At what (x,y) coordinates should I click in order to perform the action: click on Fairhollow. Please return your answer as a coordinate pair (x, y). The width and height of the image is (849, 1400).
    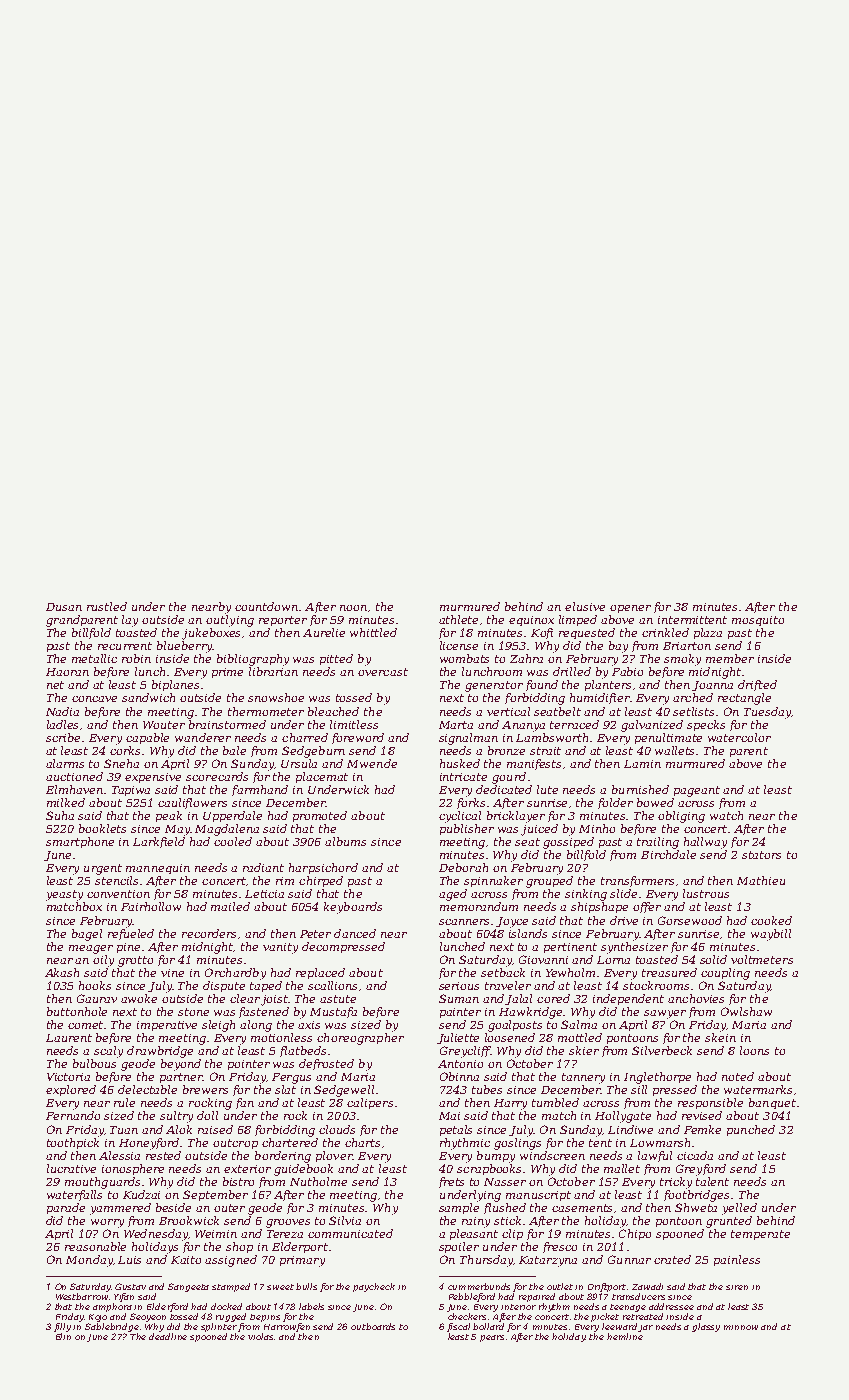
    Looking at the image, I should click on (151, 906).
